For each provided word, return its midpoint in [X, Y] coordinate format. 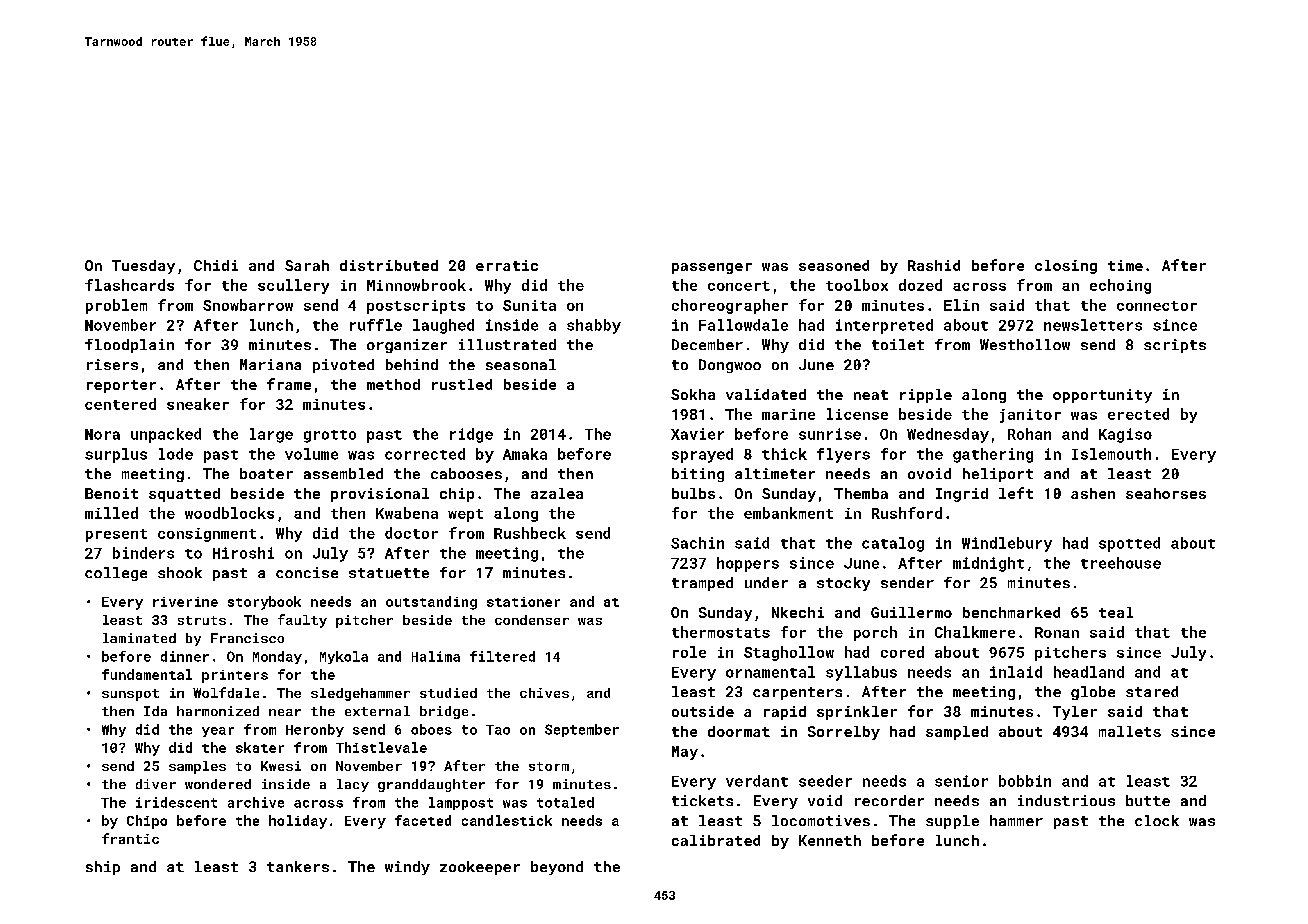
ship [103, 868]
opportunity [1102, 396]
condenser [532, 620]
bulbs [693, 493]
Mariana [270, 364]
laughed [443, 326]
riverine [185, 602]
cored [902, 652]
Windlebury [1007, 544]
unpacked [166, 435]
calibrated [716, 840]
